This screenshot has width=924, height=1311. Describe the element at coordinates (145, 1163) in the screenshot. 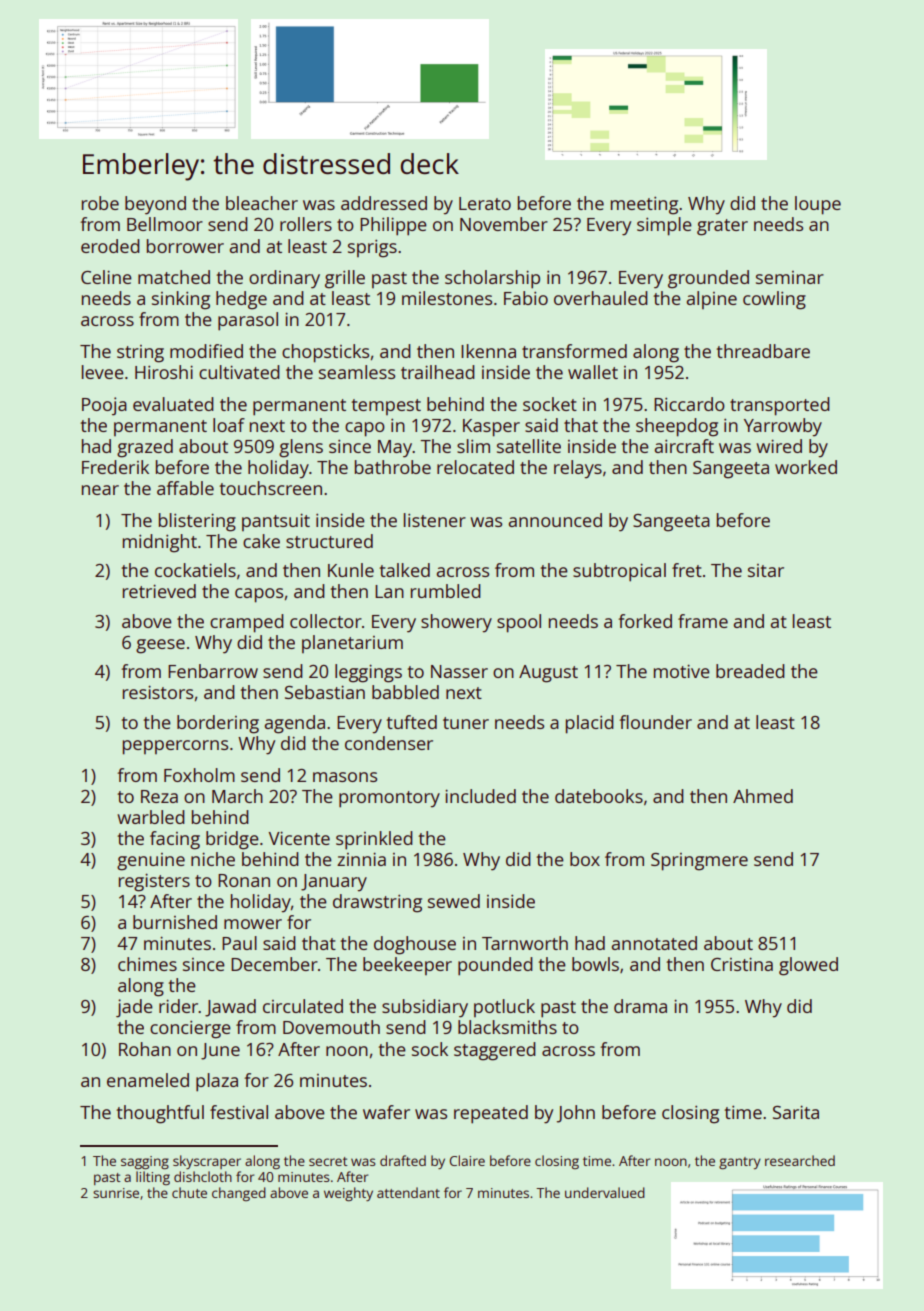

I see `sagging` at that location.
